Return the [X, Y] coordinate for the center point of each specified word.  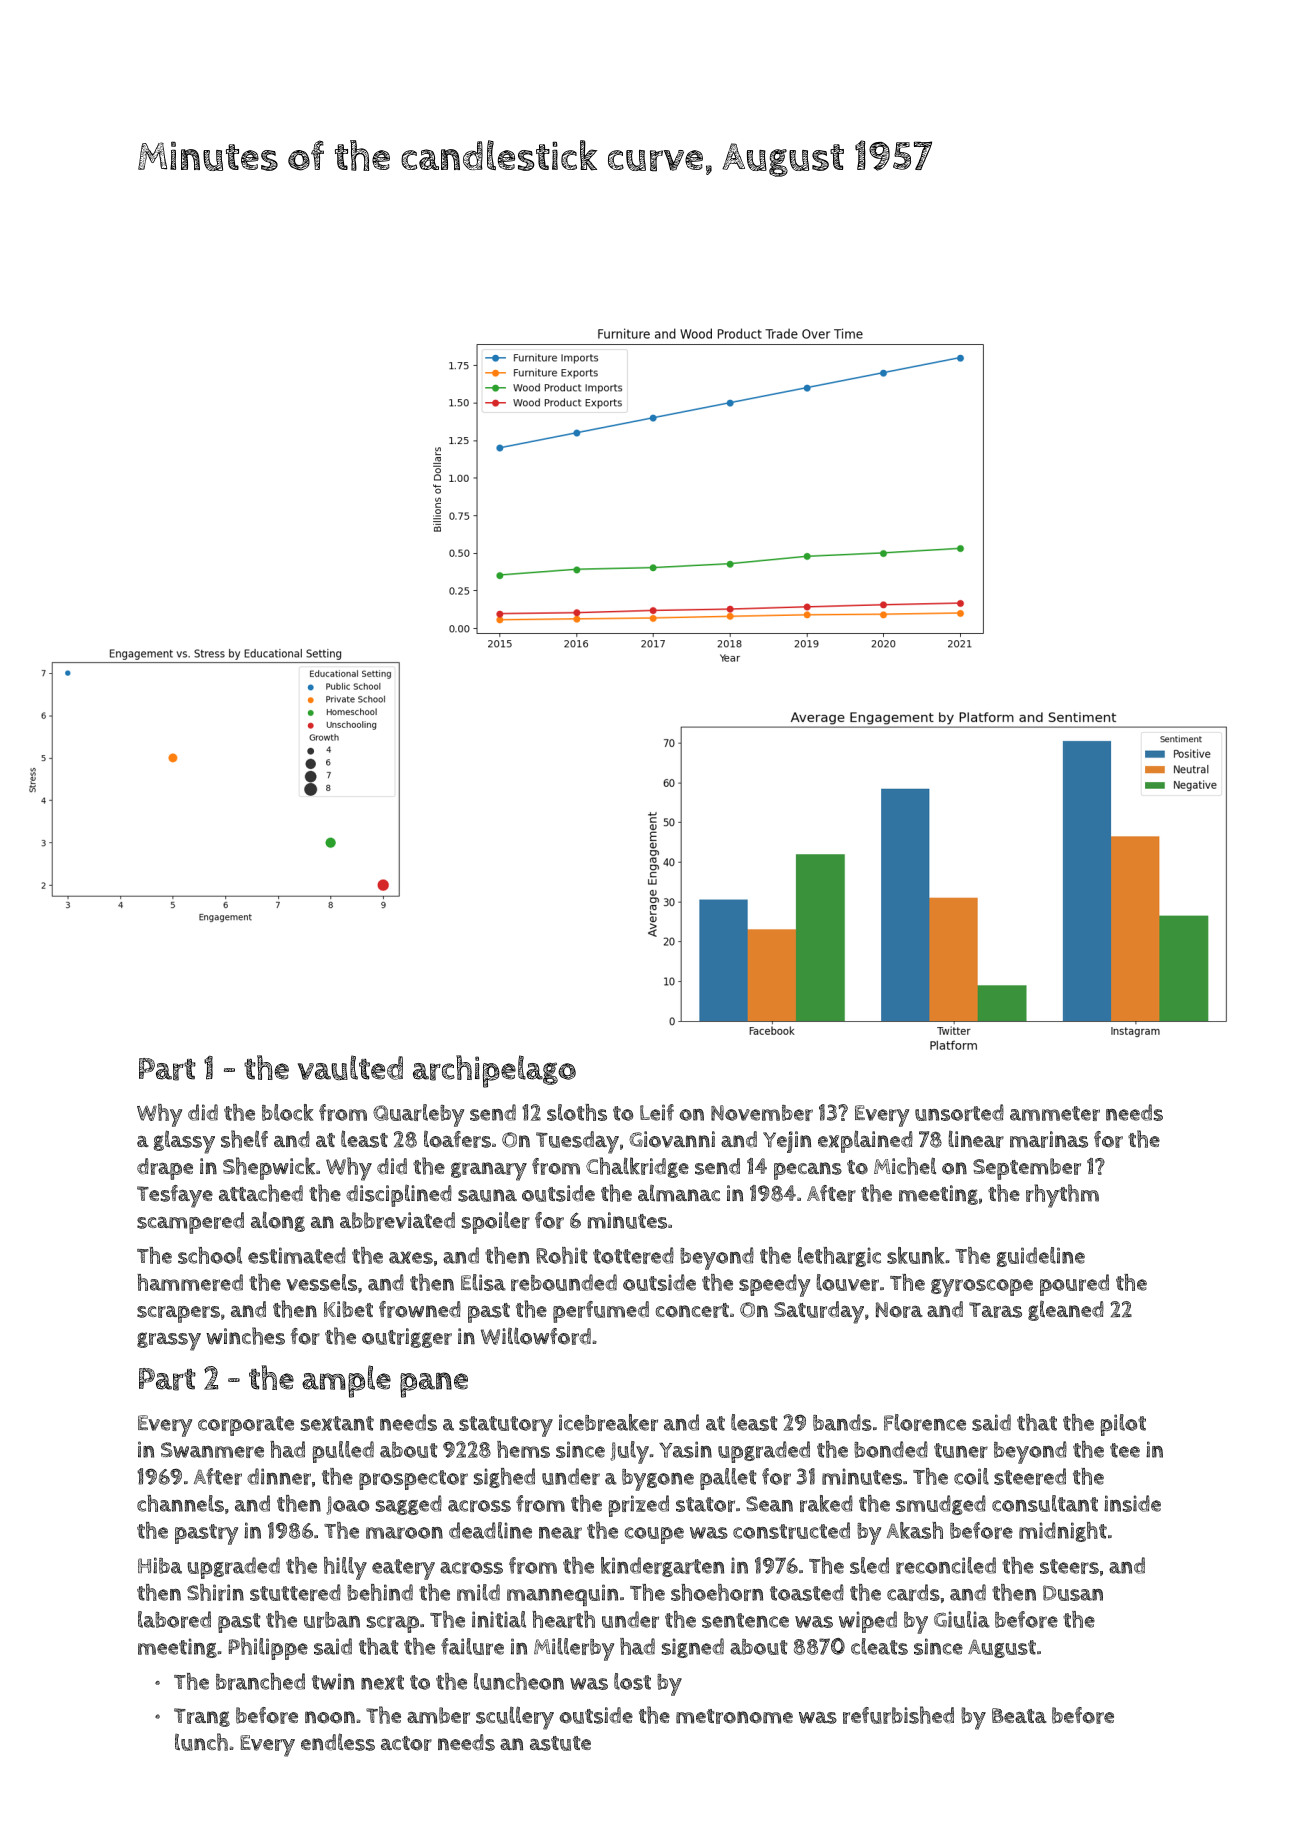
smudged [941, 1505]
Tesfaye [175, 1196]
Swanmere [212, 1450]
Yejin [787, 1142]
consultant [1045, 1503]
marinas [1049, 1139]
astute [560, 1743]
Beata [1019, 1715]
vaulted [350, 1067]
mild [478, 1592]
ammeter [1055, 1113]
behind [380, 1592]
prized [639, 1506]
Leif [657, 1112]
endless [338, 1742]
